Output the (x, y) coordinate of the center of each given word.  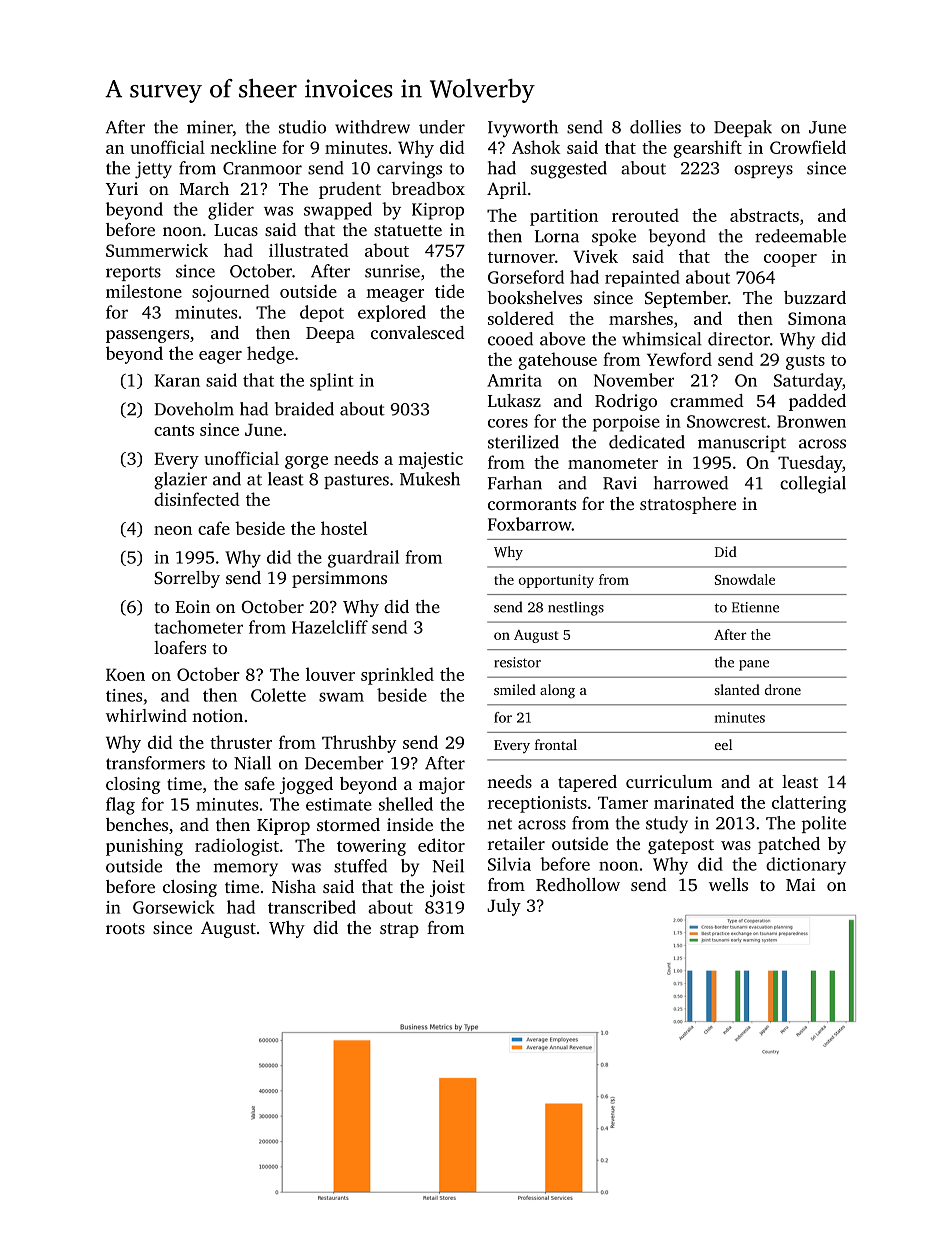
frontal (556, 744)
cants (174, 430)
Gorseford (526, 277)
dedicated (647, 442)
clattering (809, 804)
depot (322, 313)
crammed (707, 400)
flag (120, 806)
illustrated (309, 250)
